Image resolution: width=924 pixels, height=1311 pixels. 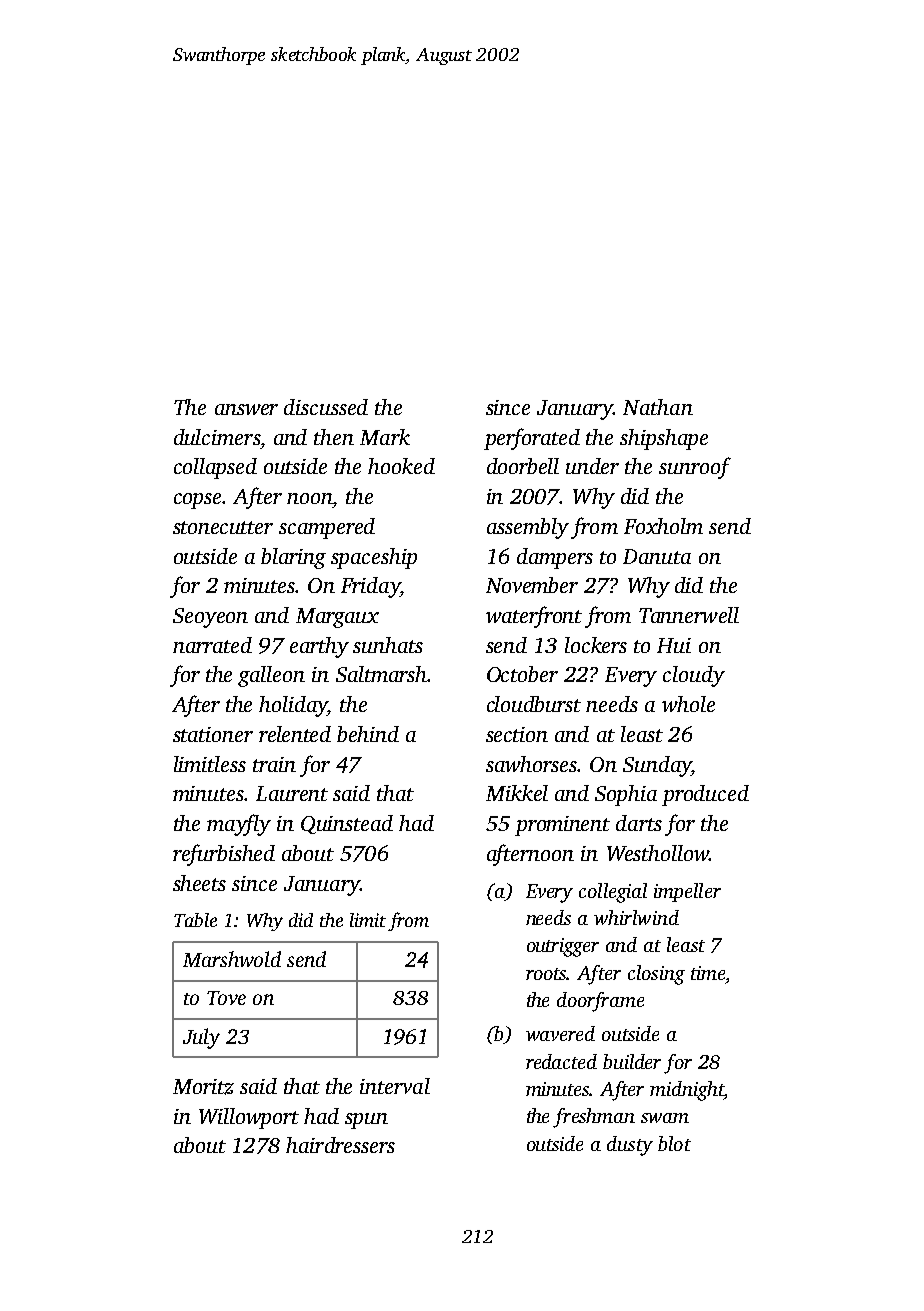 I want to click on Quinstead, so click(x=347, y=824).
